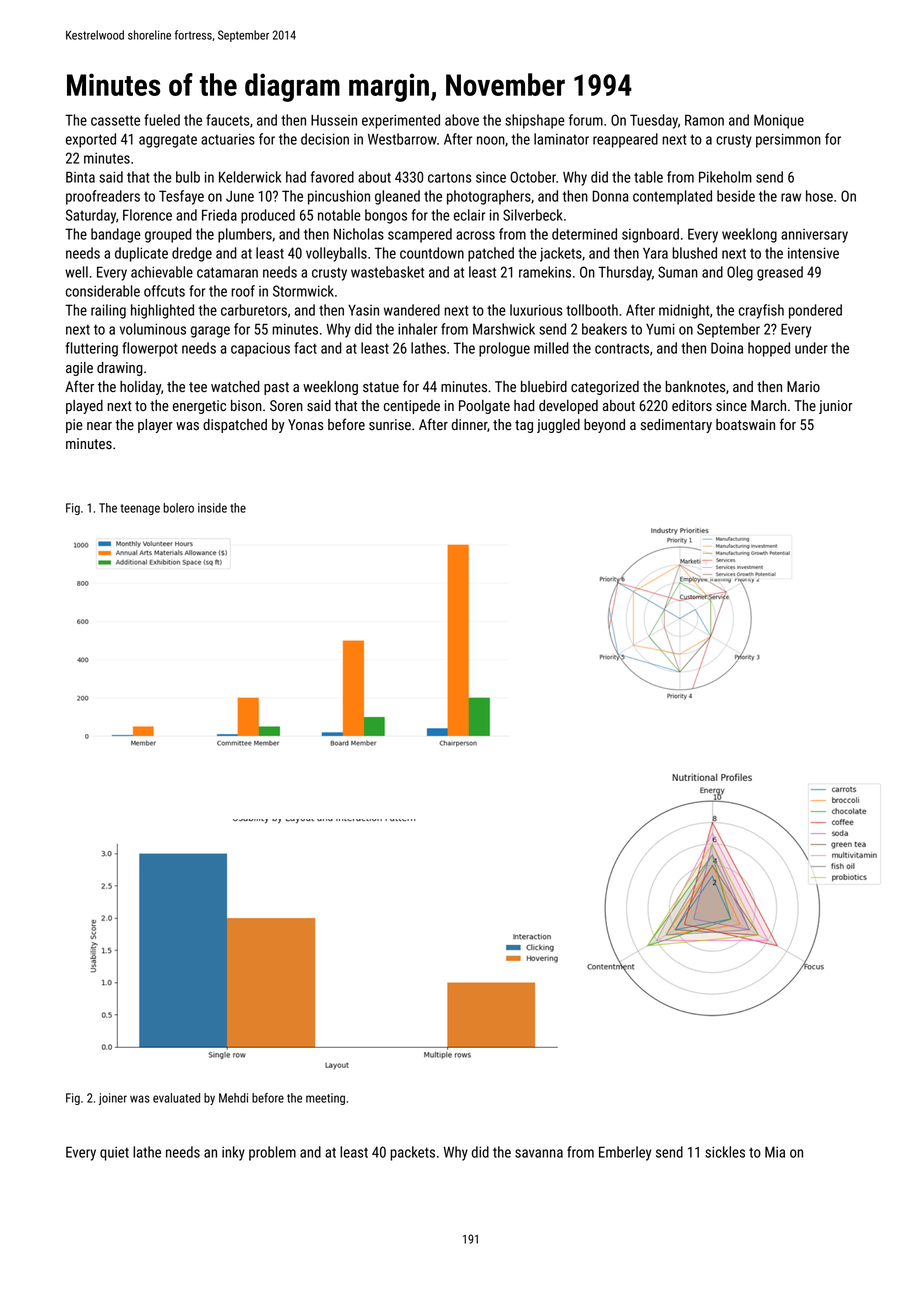  What do you see at coordinates (551, 348) in the page?
I see `milled` at bounding box center [551, 348].
